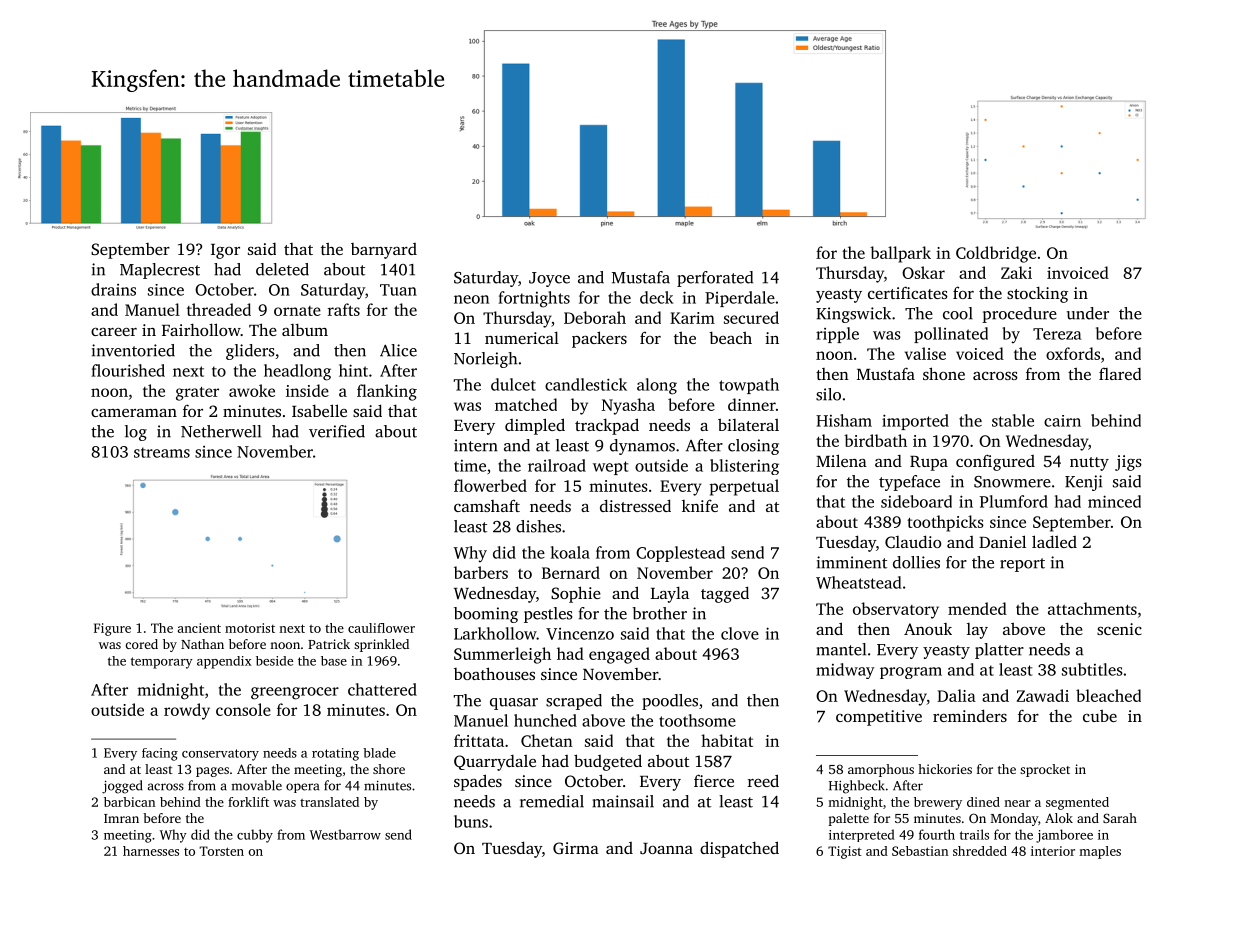 Image resolution: width=1233 pixels, height=952 pixels. Describe the element at coordinates (490, 485) in the screenshot. I see `flowerbed` at that location.
